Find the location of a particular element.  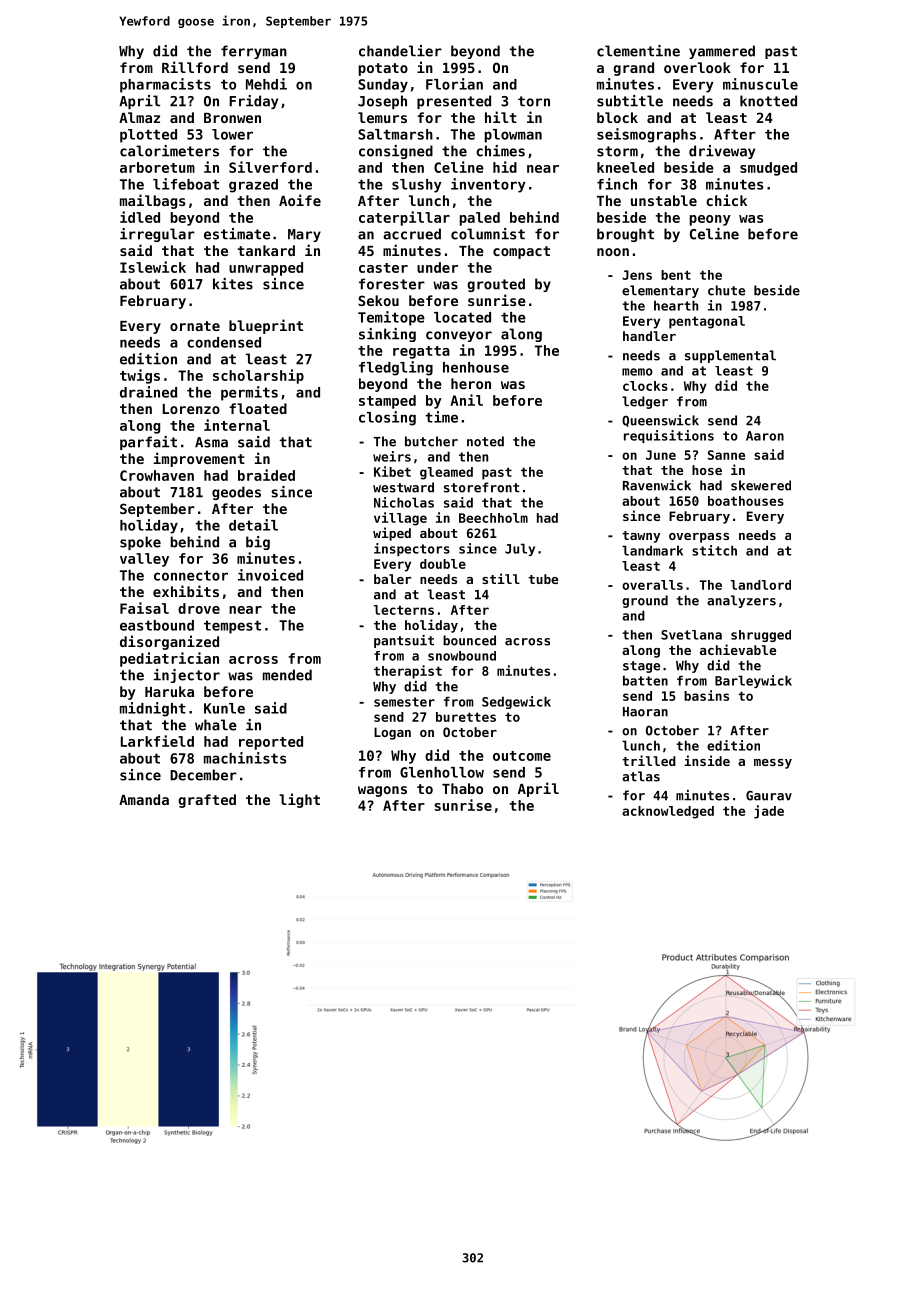

Rillford is located at coordinates (195, 67).
